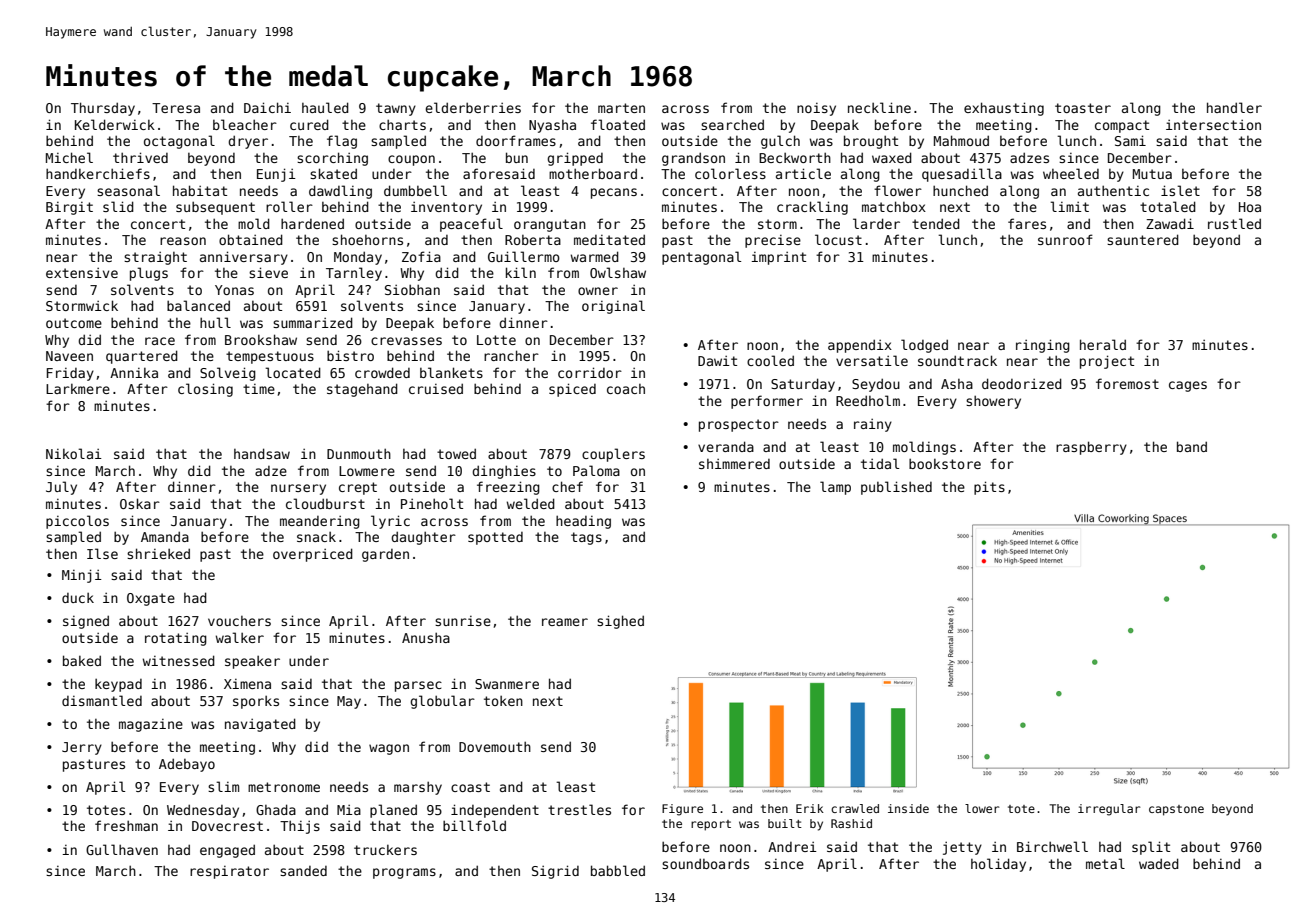  What do you see at coordinates (770, 360) in the screenshot?
I see `cooled` at bounding box center [770, 360].
